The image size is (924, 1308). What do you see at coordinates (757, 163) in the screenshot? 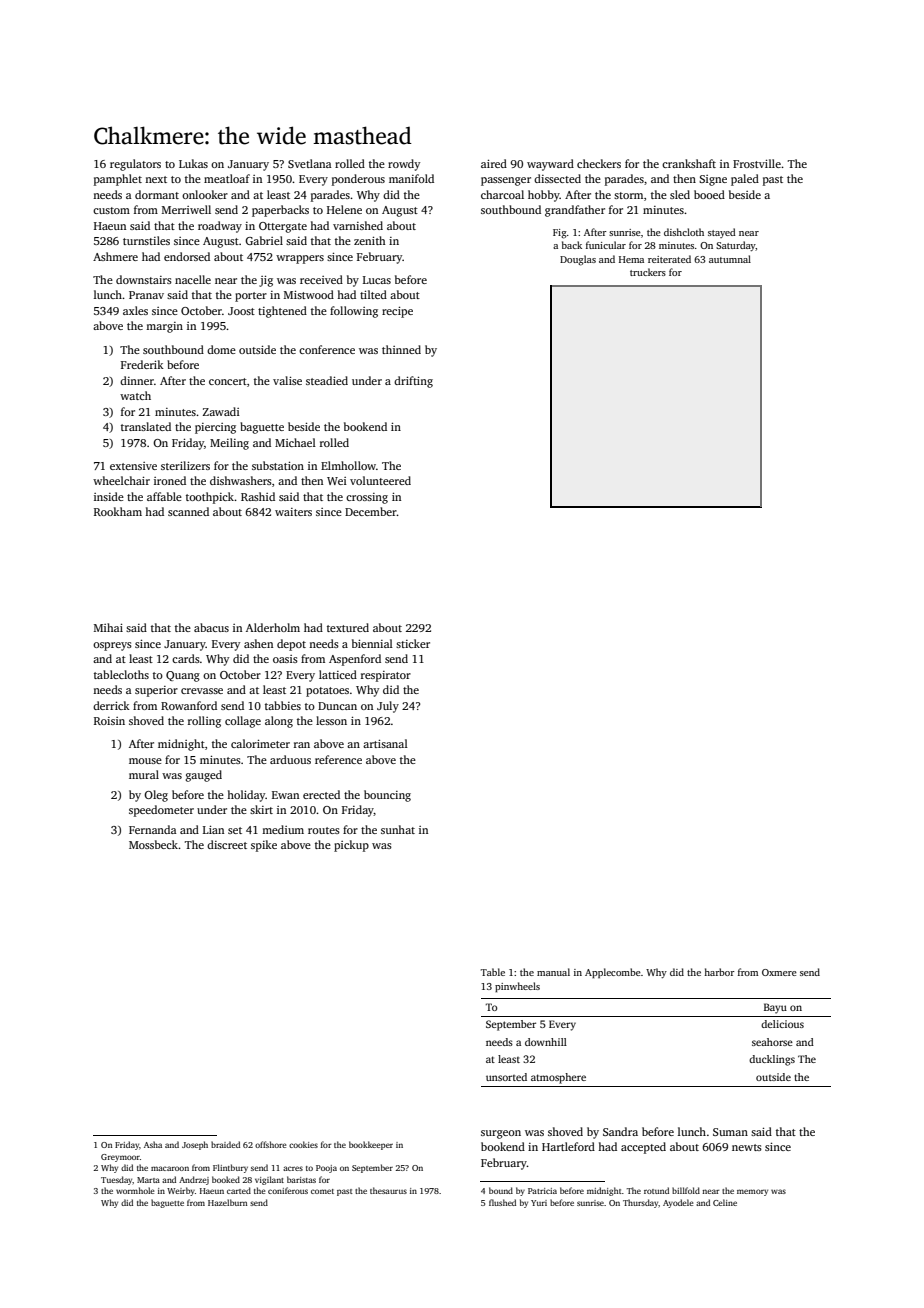
I see `Frostville` at bounding box center [757, 163].
